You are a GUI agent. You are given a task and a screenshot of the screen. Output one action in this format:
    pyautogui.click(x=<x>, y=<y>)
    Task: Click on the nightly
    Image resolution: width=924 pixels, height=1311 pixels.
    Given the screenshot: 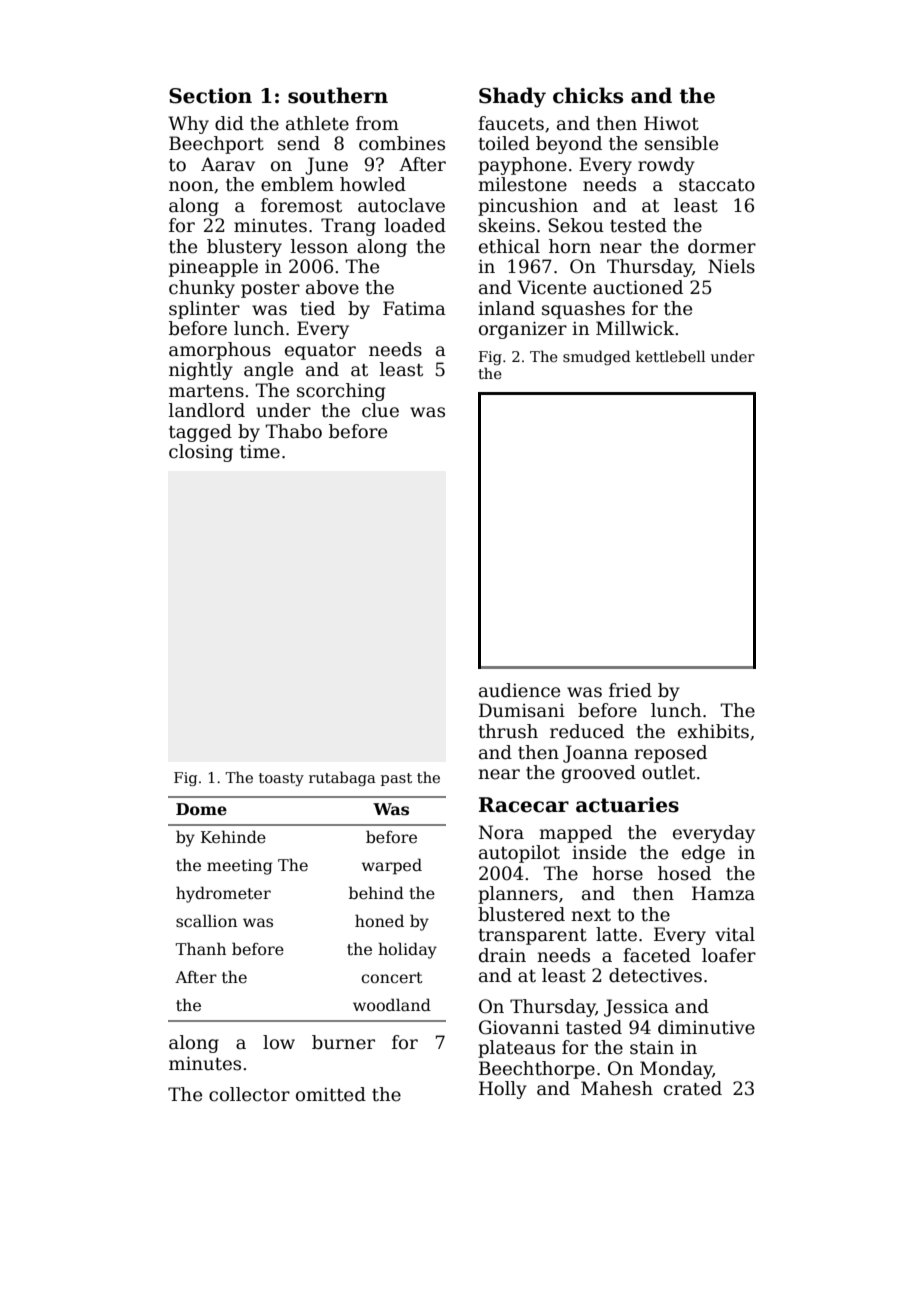 What is the action you would take?
    pyautogui.click(x=201, y=371)
